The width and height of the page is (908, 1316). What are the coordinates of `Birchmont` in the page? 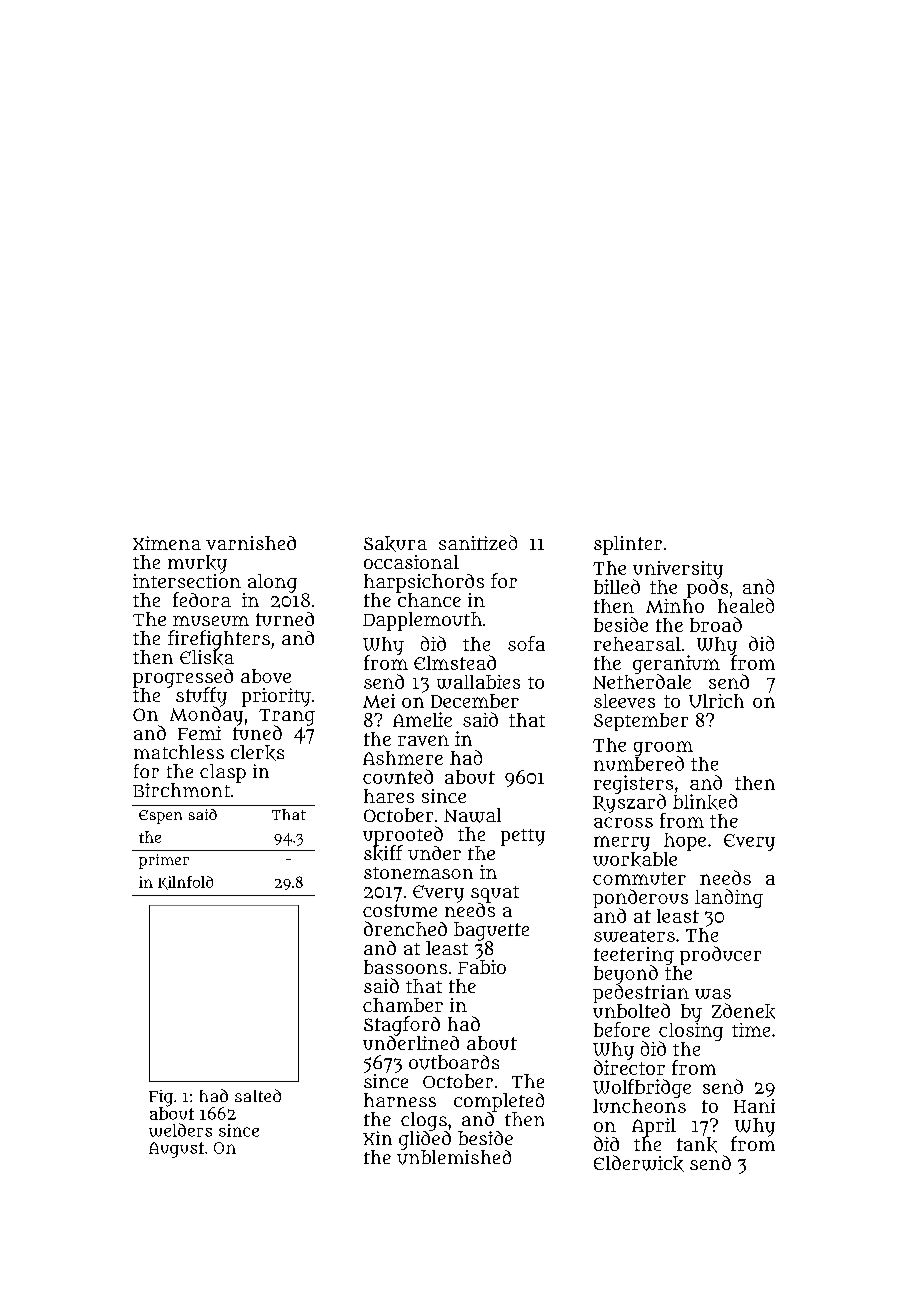 It's located at (181, 790).
